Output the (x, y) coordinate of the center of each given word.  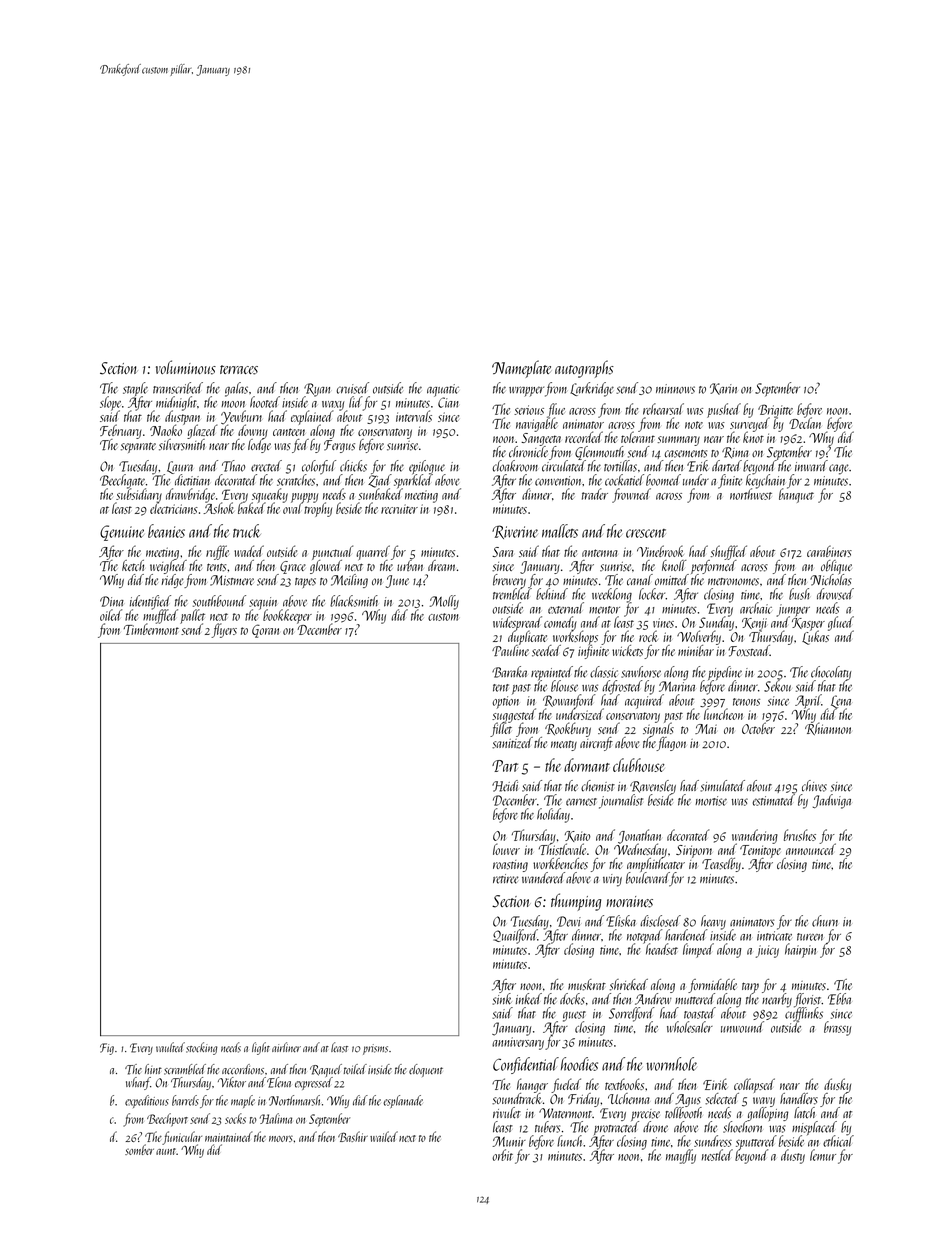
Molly (444, 602)
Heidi (505, 786)
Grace (293, 567)
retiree (506, 879)
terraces (239, 370)
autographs (584, 369)
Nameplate (521, 369)
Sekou (777, 686)
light (261, 1048)
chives (814, 786)
